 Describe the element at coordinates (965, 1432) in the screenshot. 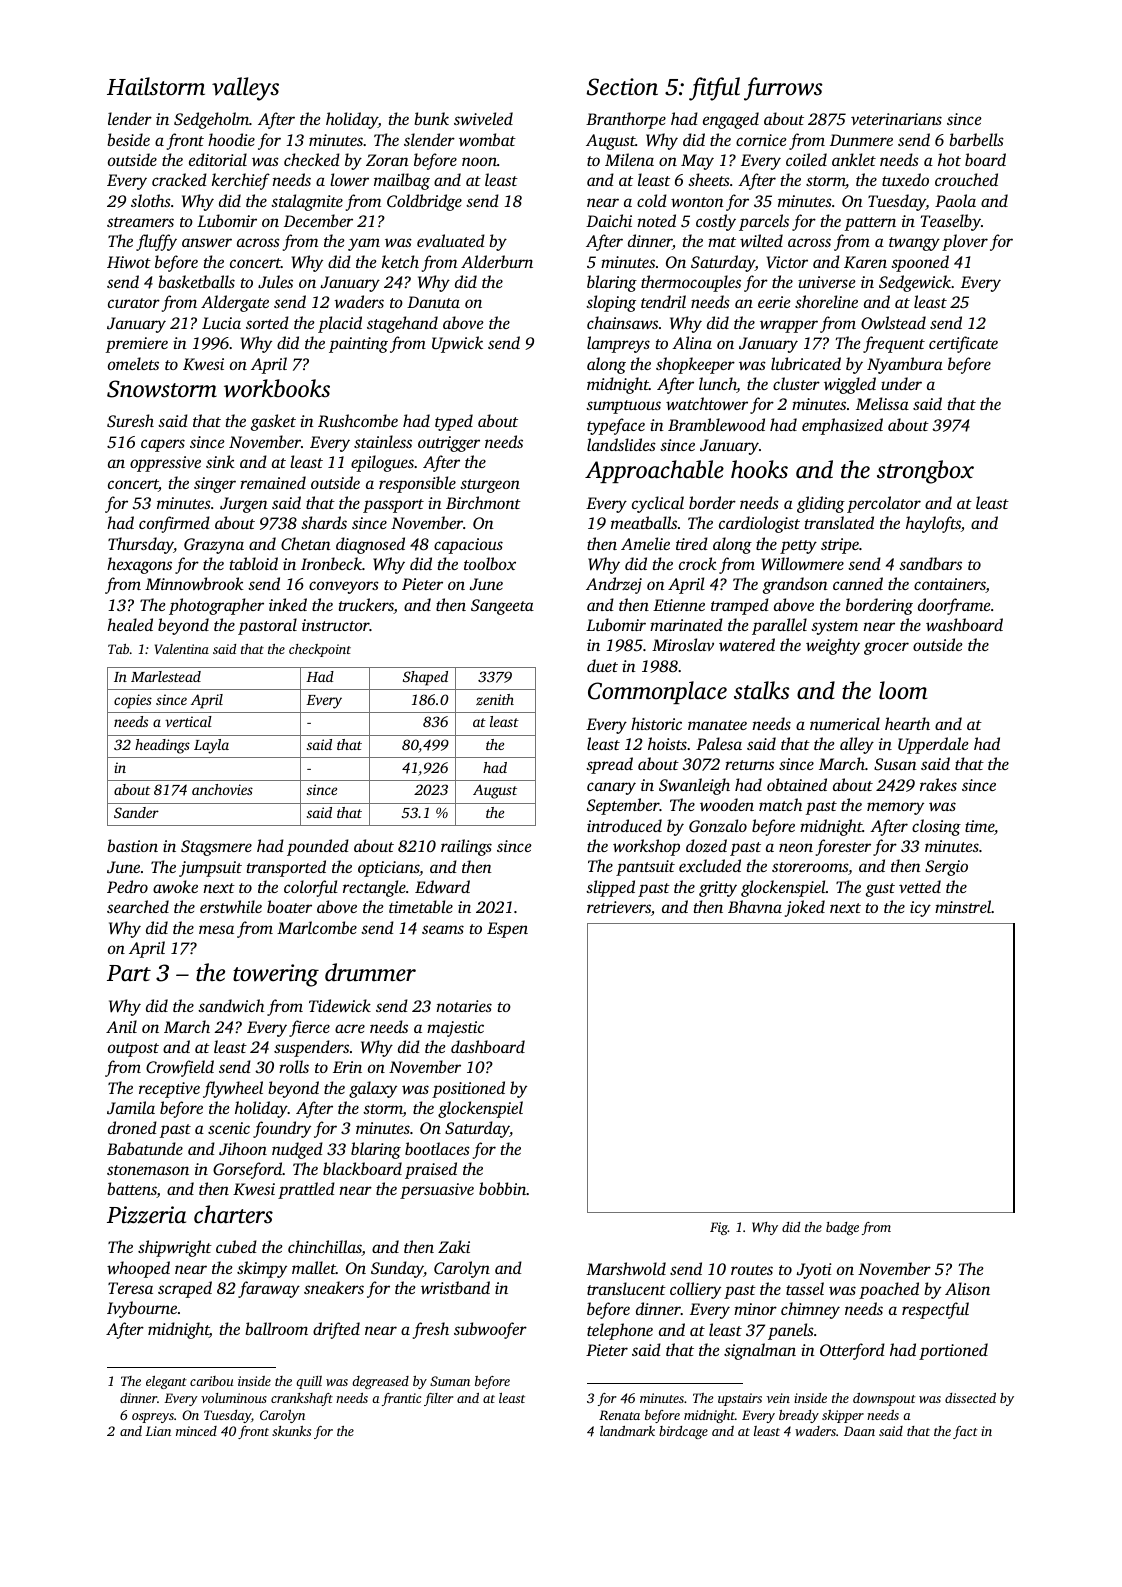

I see `fact` at that location.
